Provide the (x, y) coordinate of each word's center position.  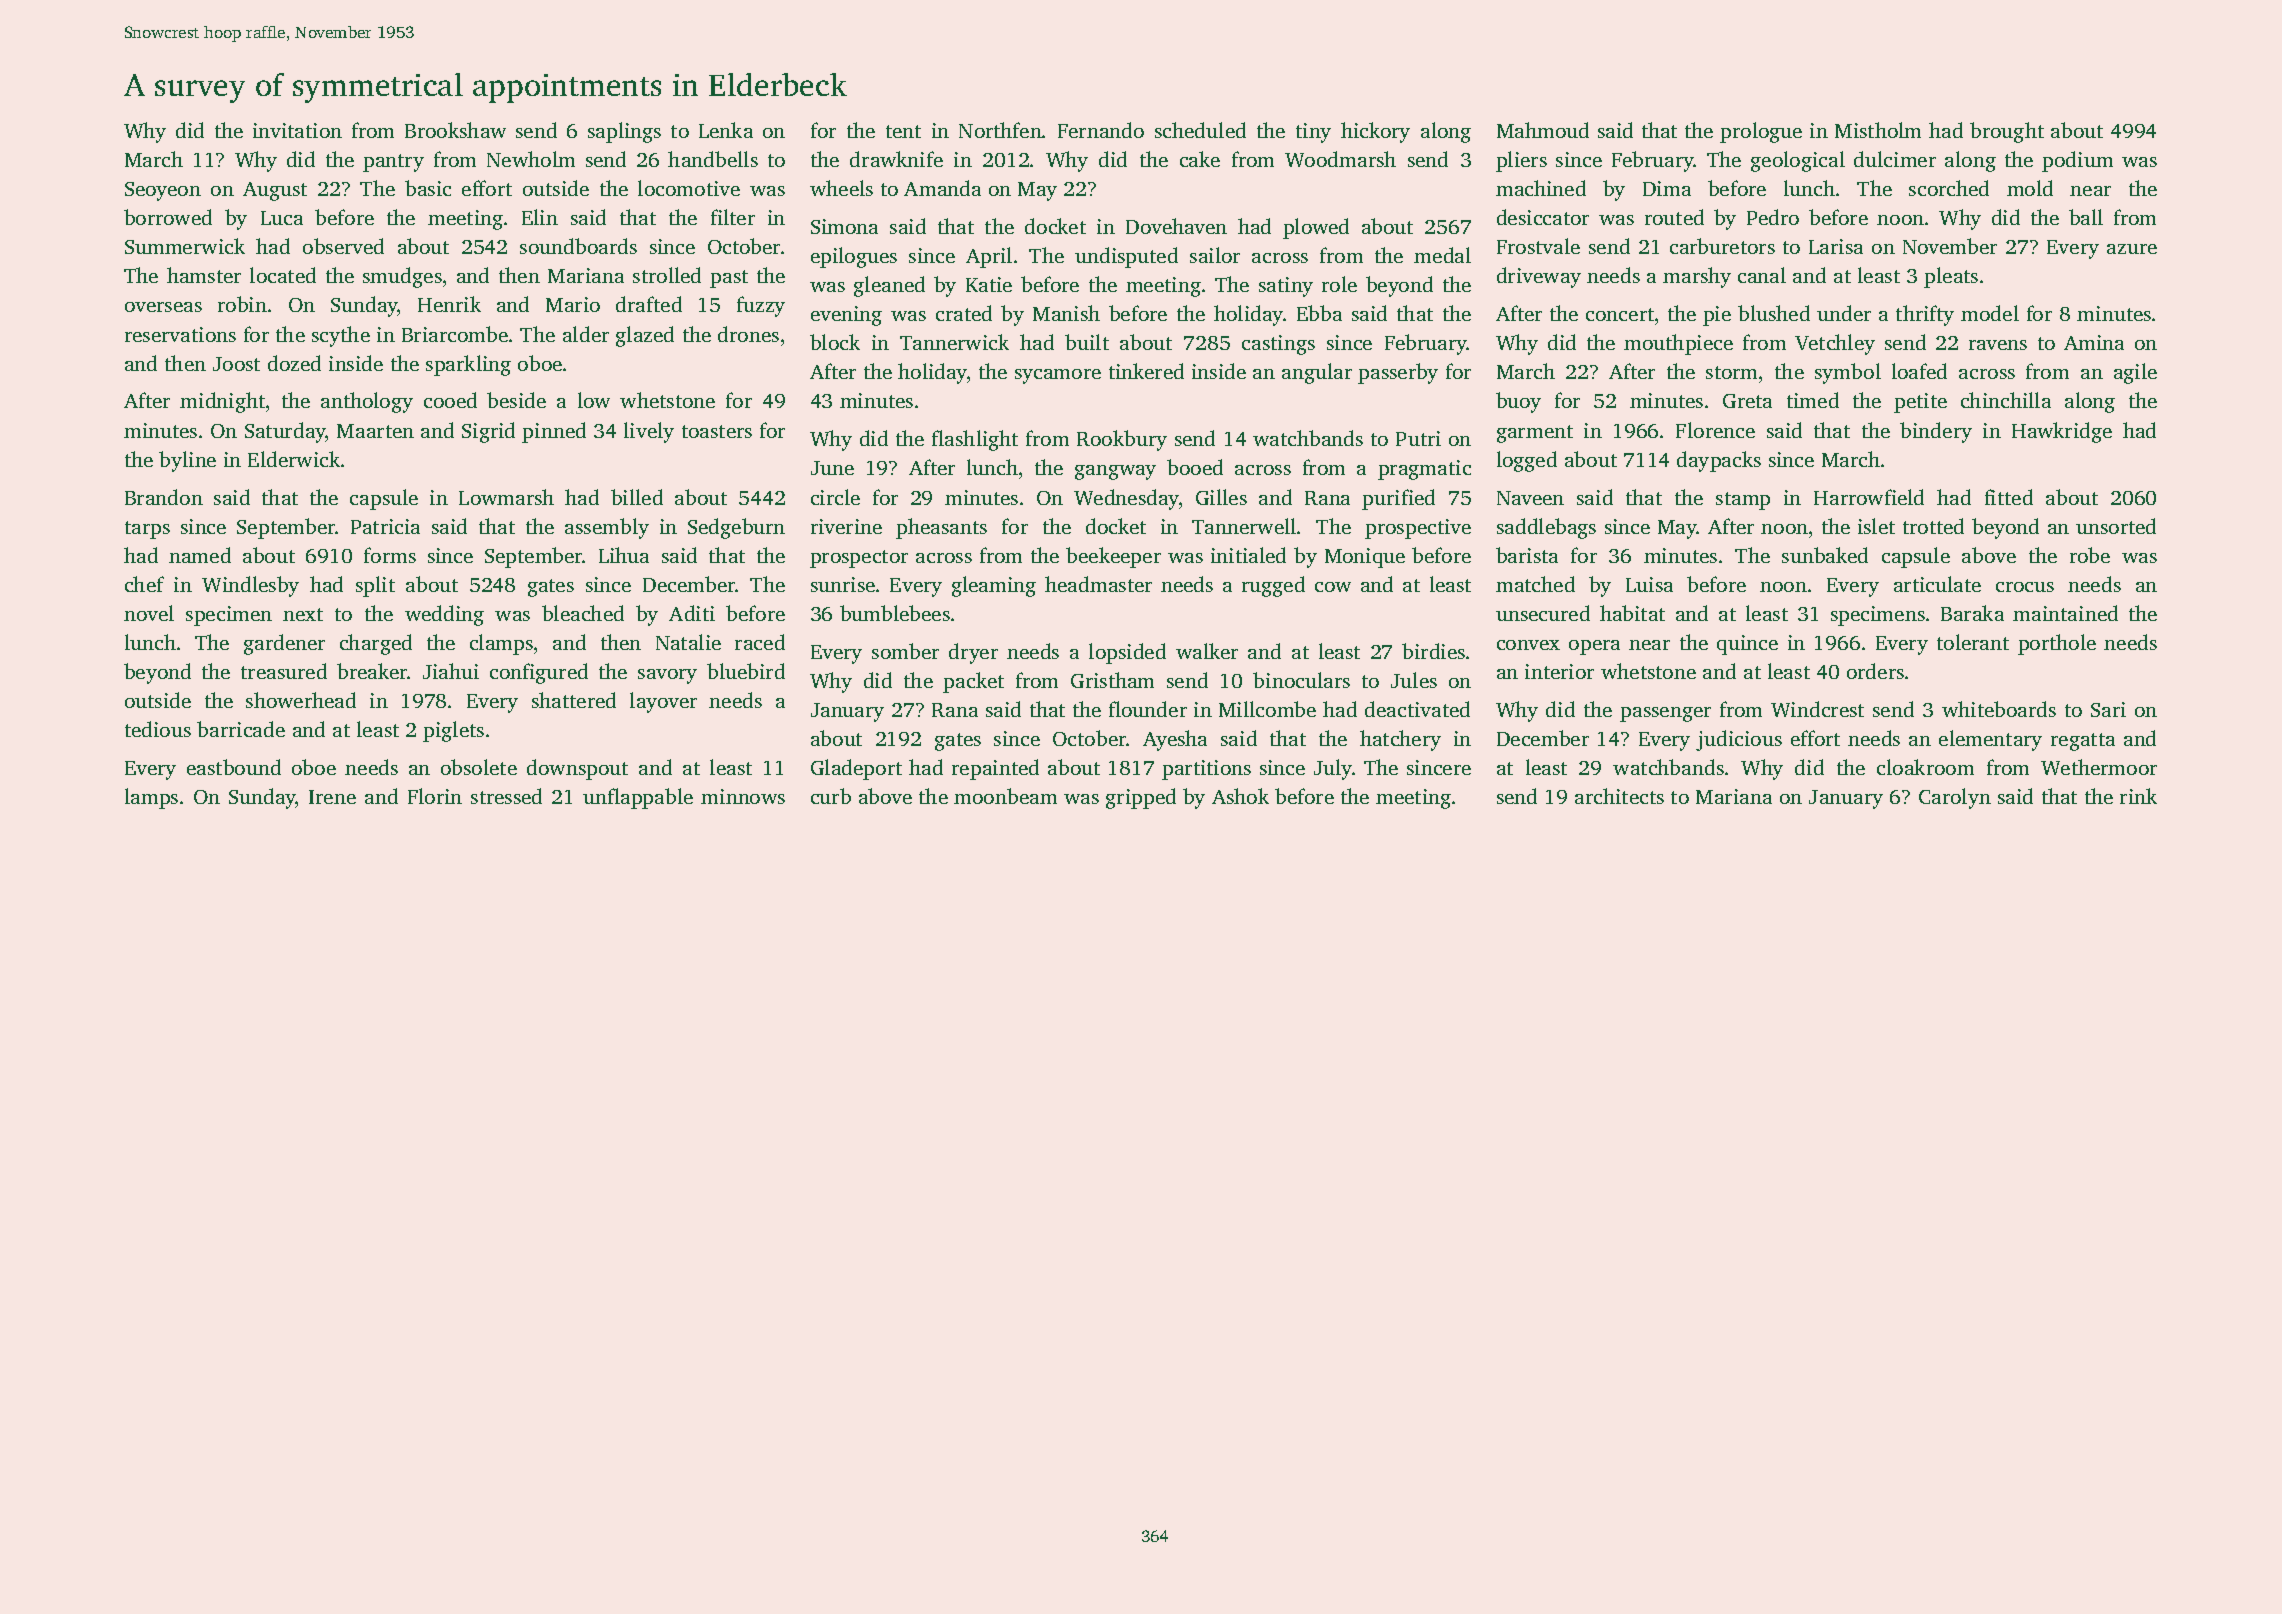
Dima (1667, 188)
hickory (1375, 132)
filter (733, 217)
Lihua (624, 555)
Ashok (1240, 796)
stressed (506, 796)
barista (1527, 555)
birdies (1433, 651)
